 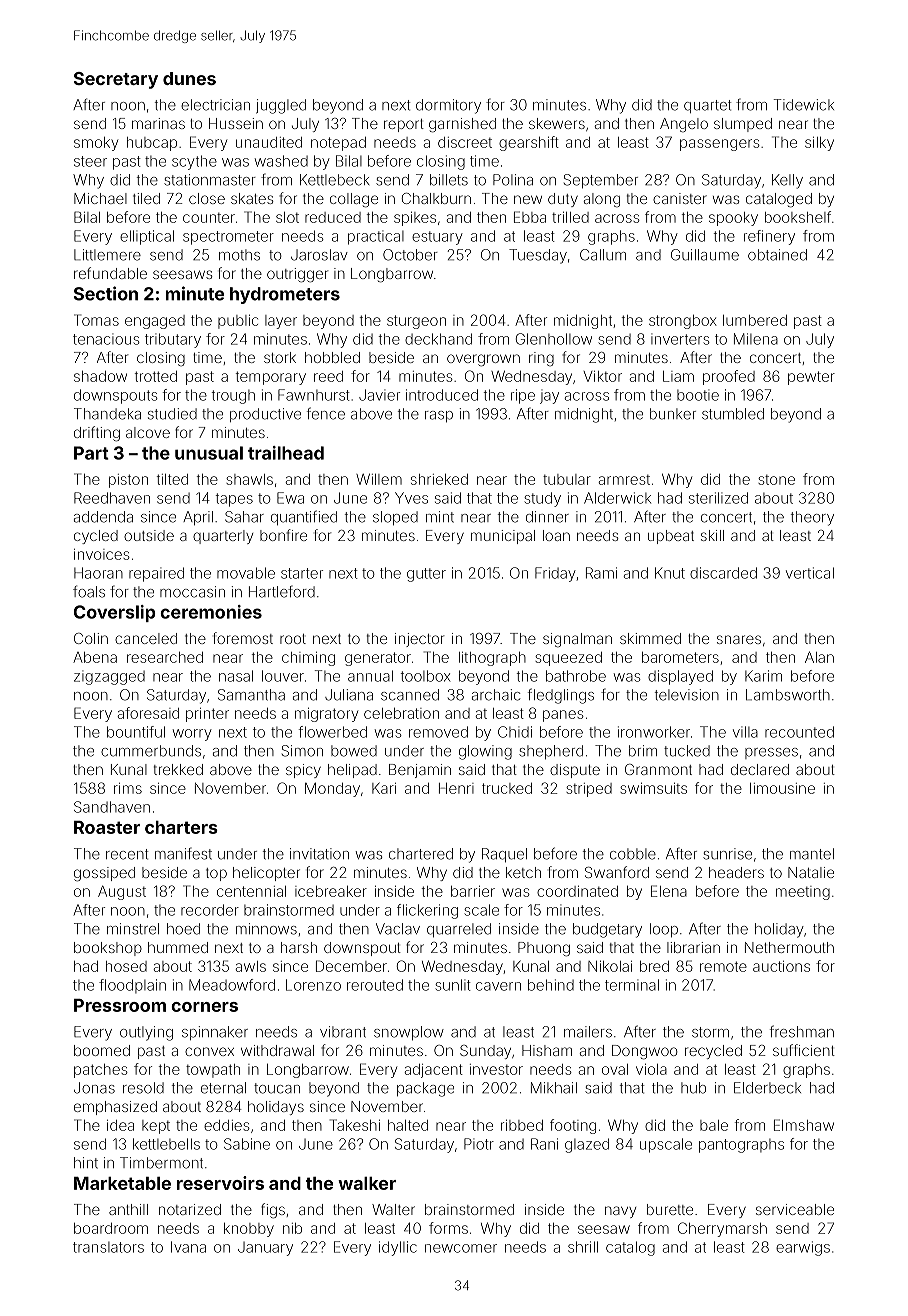 I want to click on quartet, so click(x=708, y=106).
